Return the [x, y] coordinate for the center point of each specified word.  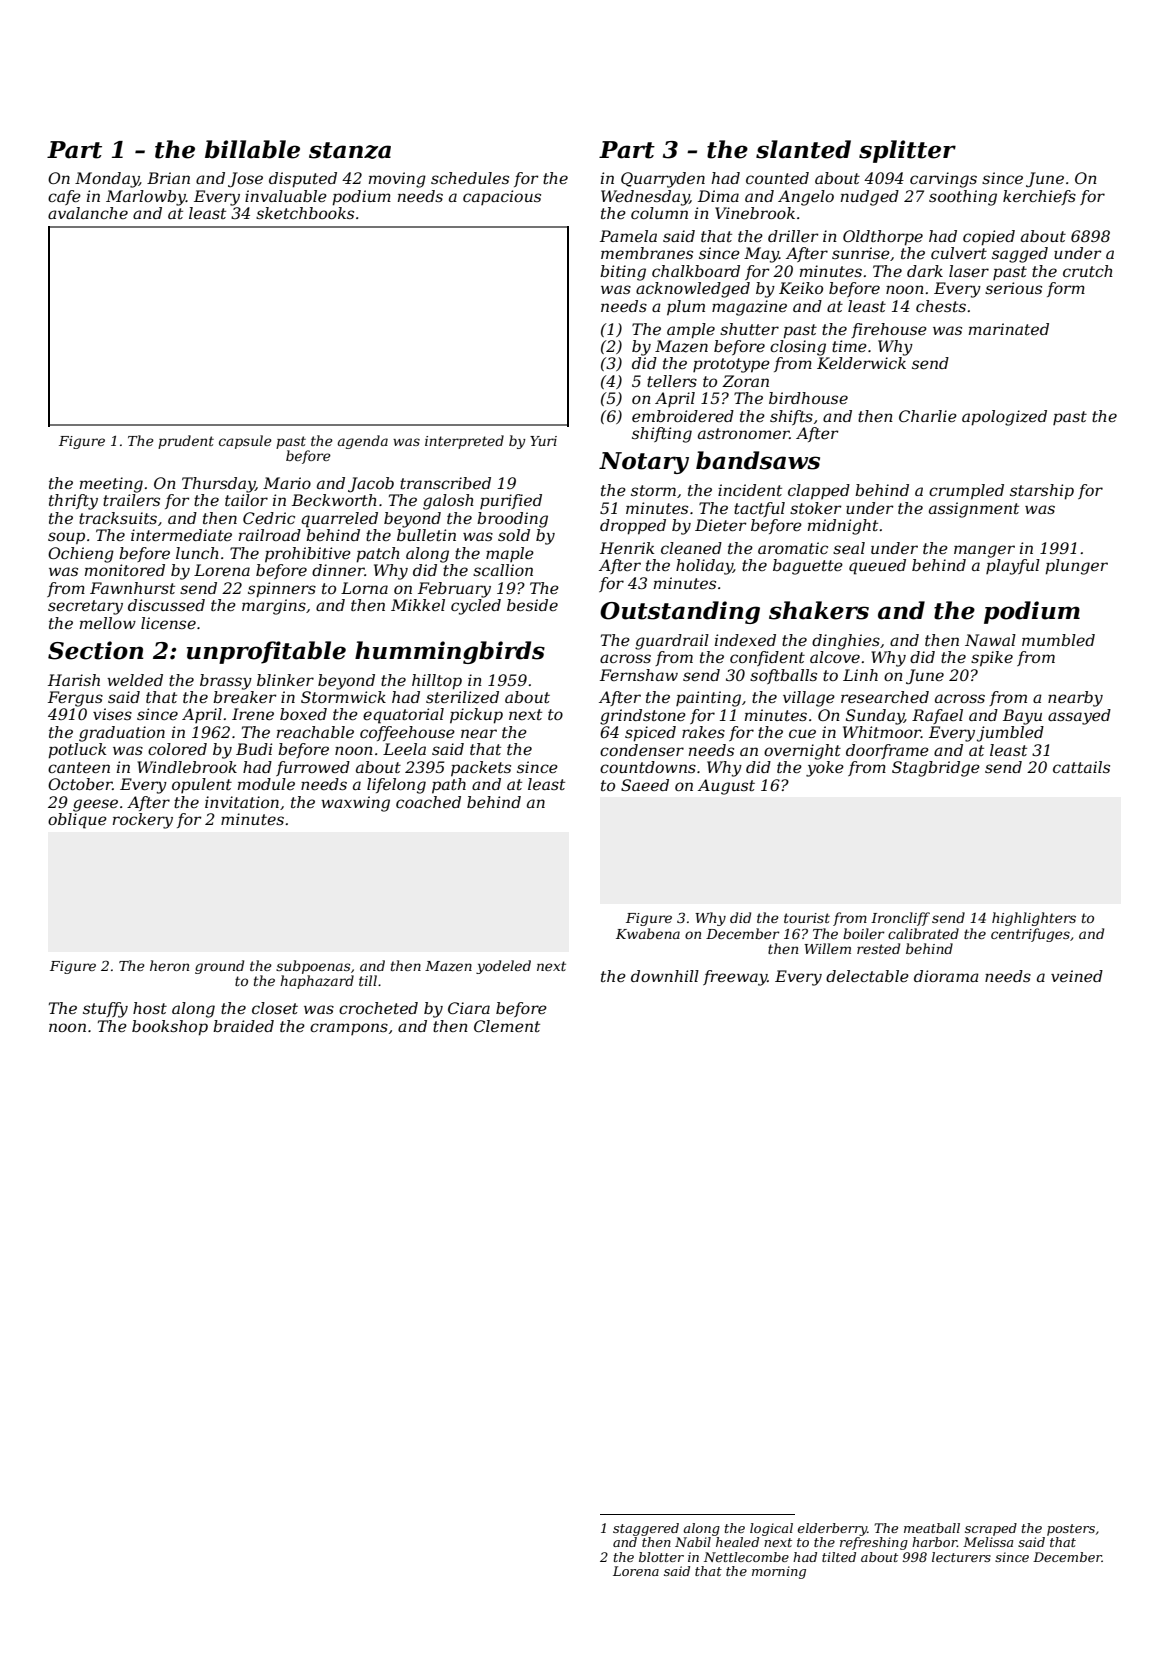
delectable [867, 976]
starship [1042, 492]
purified [511, 501]
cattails [1081, 767]
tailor [246, 500]
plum [686, 308]
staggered [646, 1529]
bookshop [170, 1028]
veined [1077, 976]
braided [243, 1026]
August [726, 787]
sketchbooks [305, 213]
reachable [315, 732]
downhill [665, 976]
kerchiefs [1039, 197]
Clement [507, 1026]
